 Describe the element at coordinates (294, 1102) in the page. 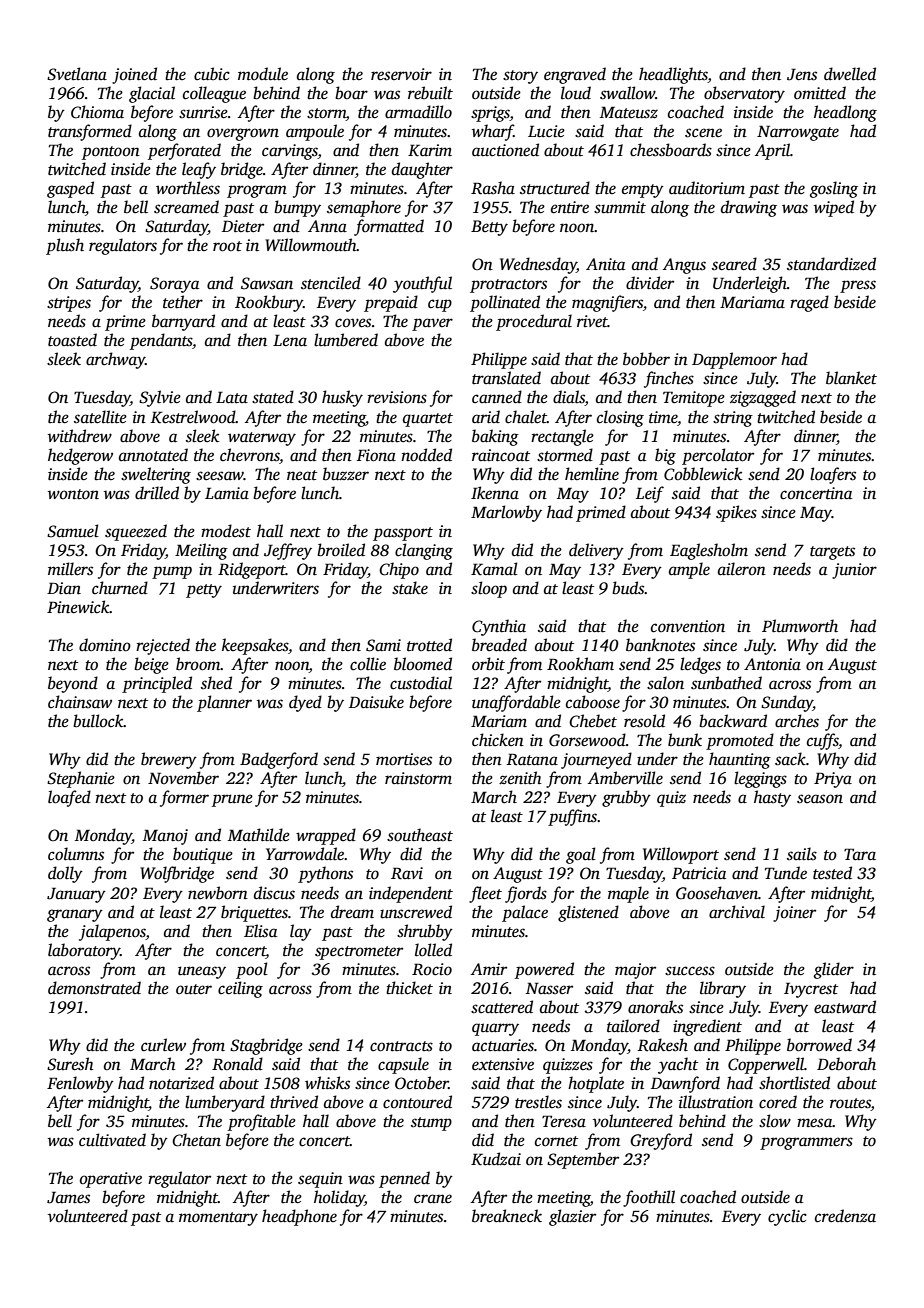

I see `thrived` at that location.
